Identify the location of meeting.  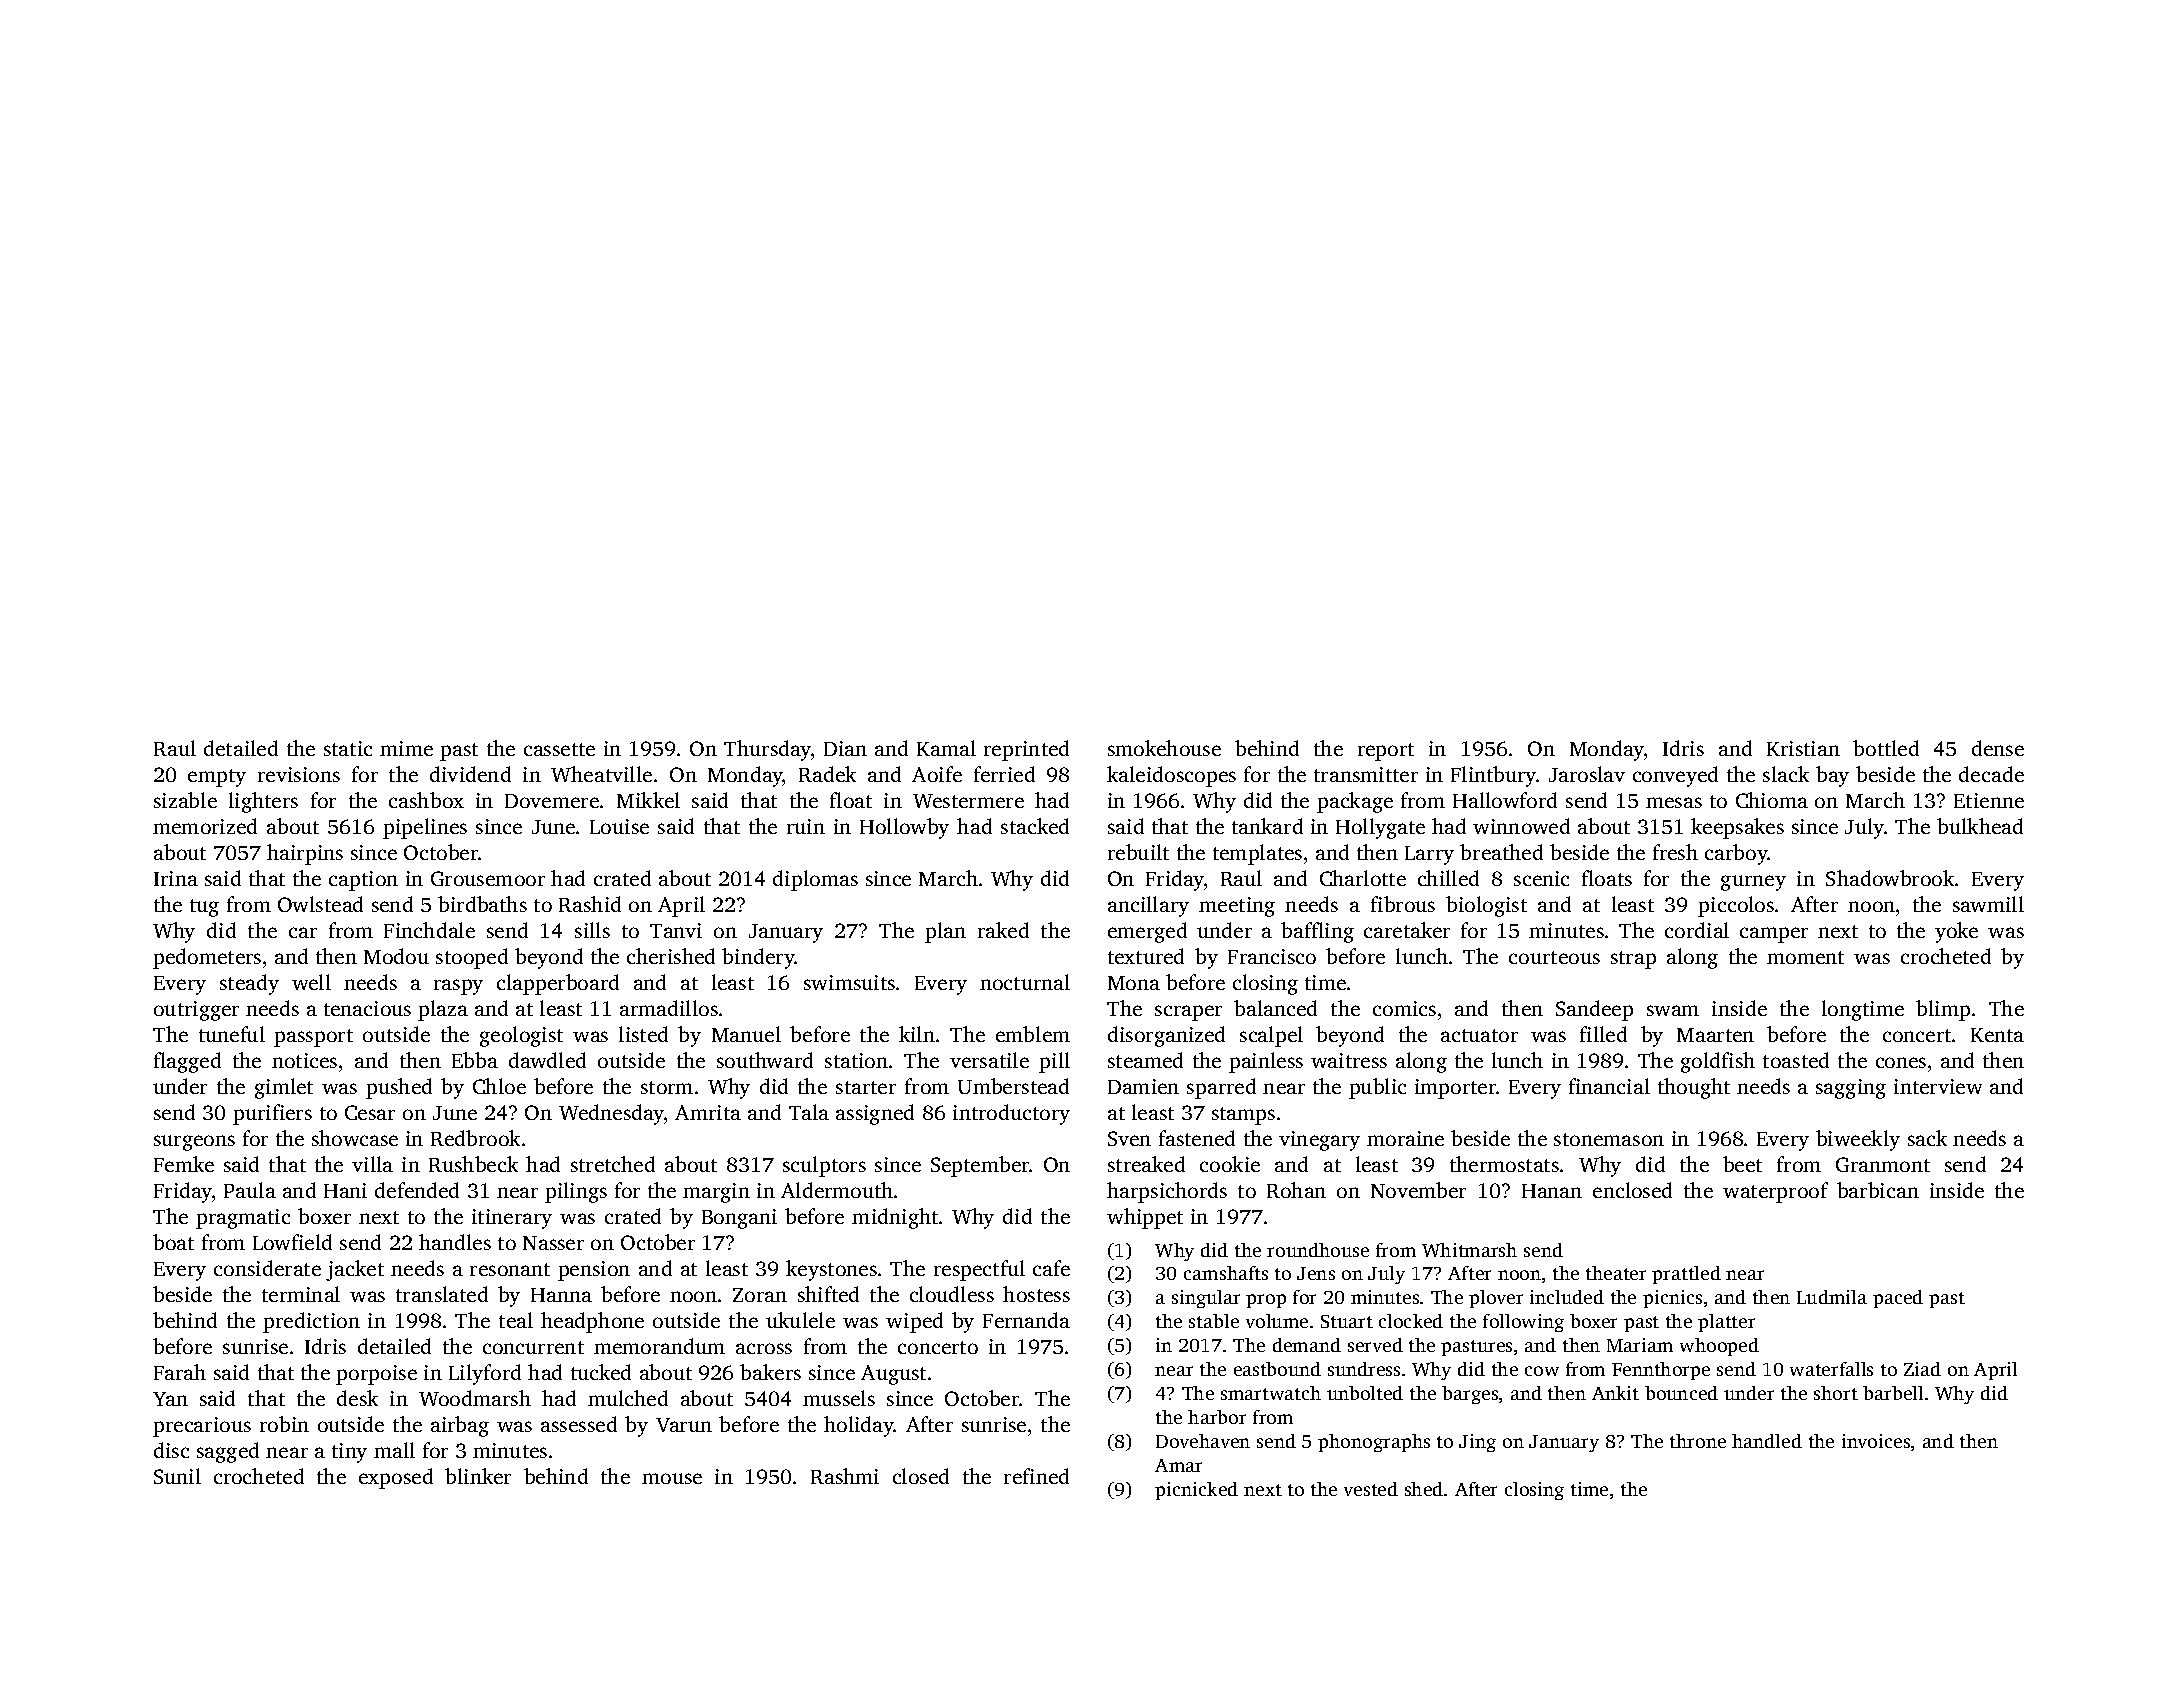
(1237, 907).
